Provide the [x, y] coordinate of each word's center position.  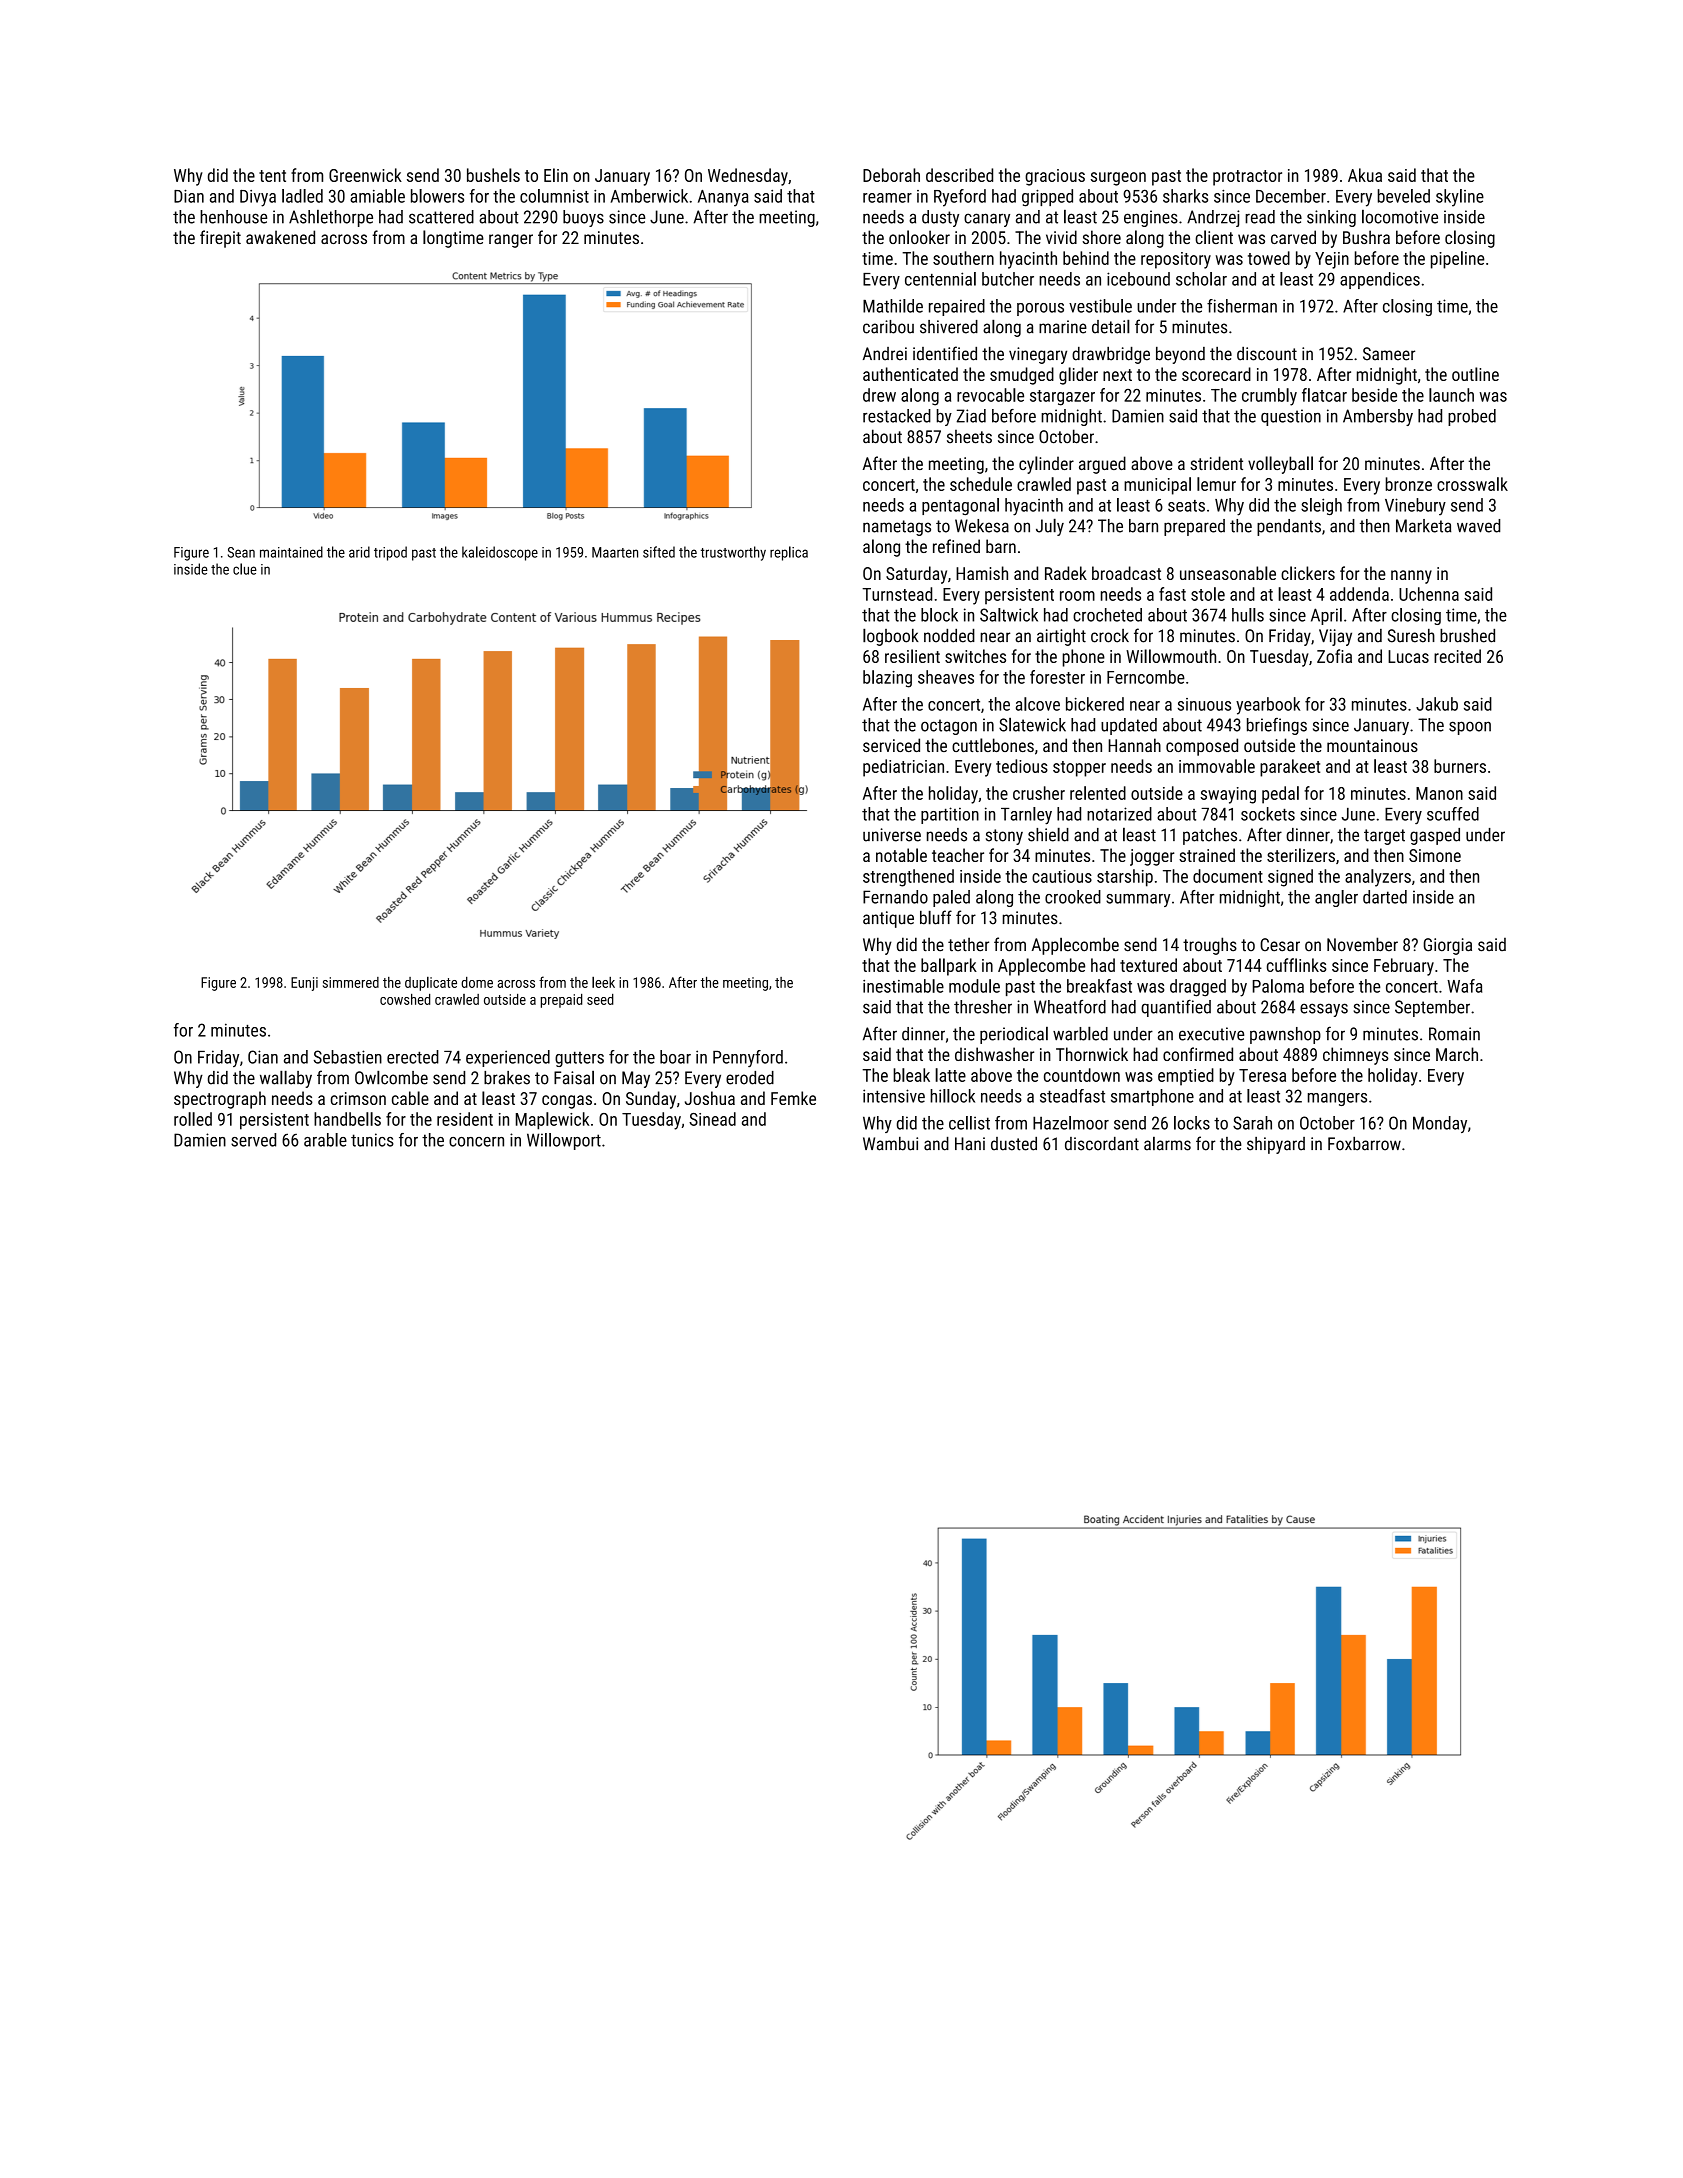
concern [476, 1142]
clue [245, 569]
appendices [1380, 280]
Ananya [723, 198]
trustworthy [733, 553]
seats [1186, 506]
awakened [280, 237]
